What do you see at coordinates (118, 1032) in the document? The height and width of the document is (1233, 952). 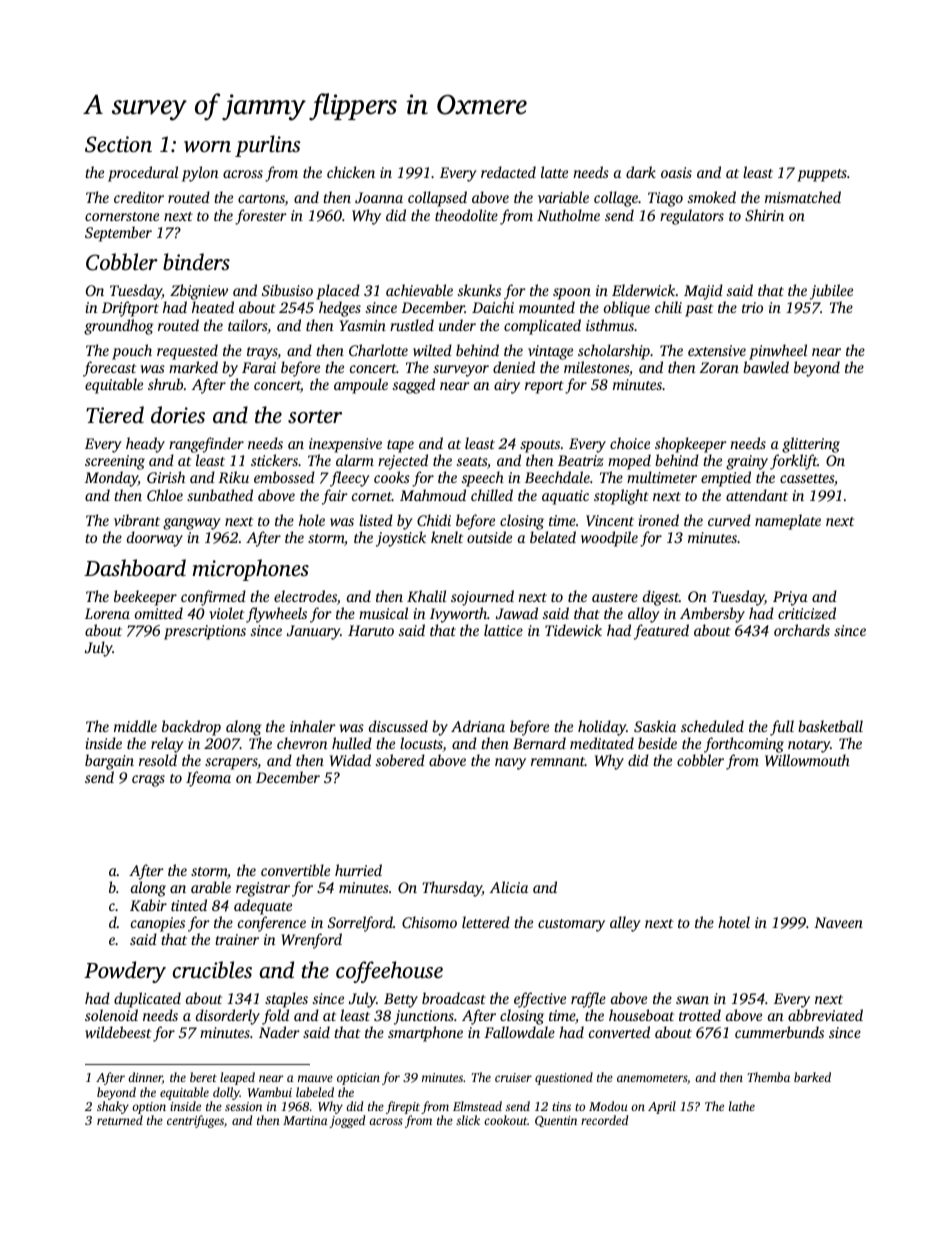 I see `wildebeest` at bounding box center [118, 1032].
